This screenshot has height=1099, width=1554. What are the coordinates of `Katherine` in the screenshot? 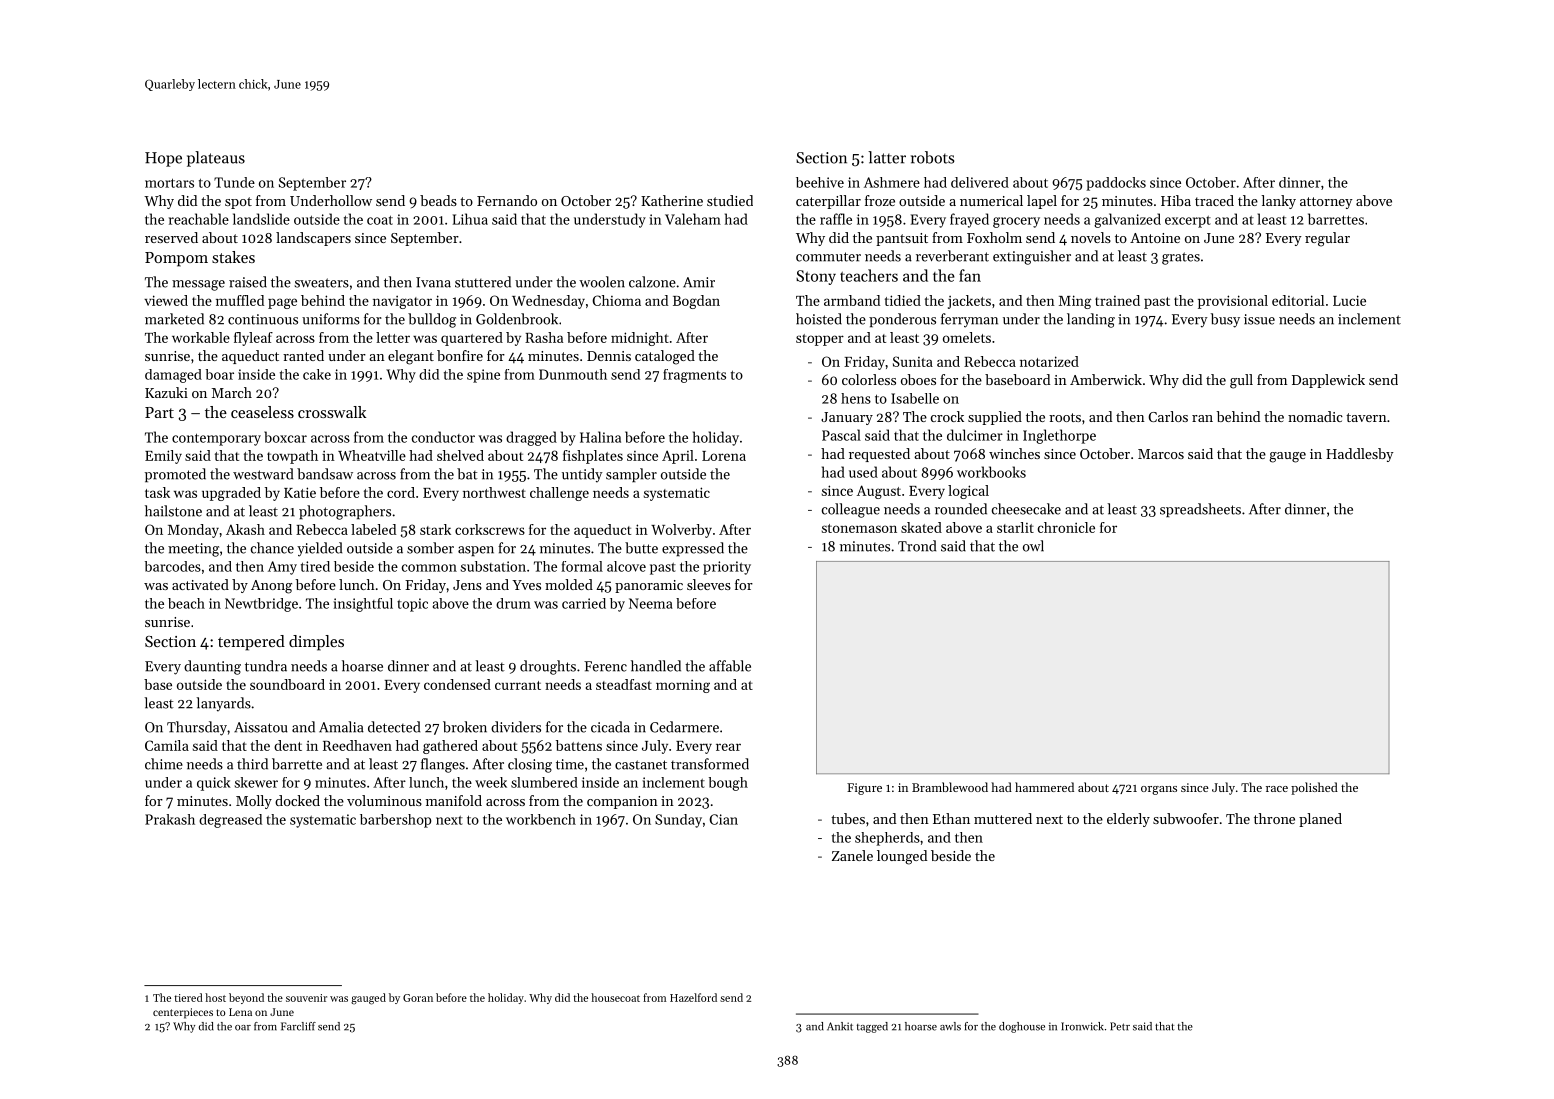 It's located at (672, 200).
